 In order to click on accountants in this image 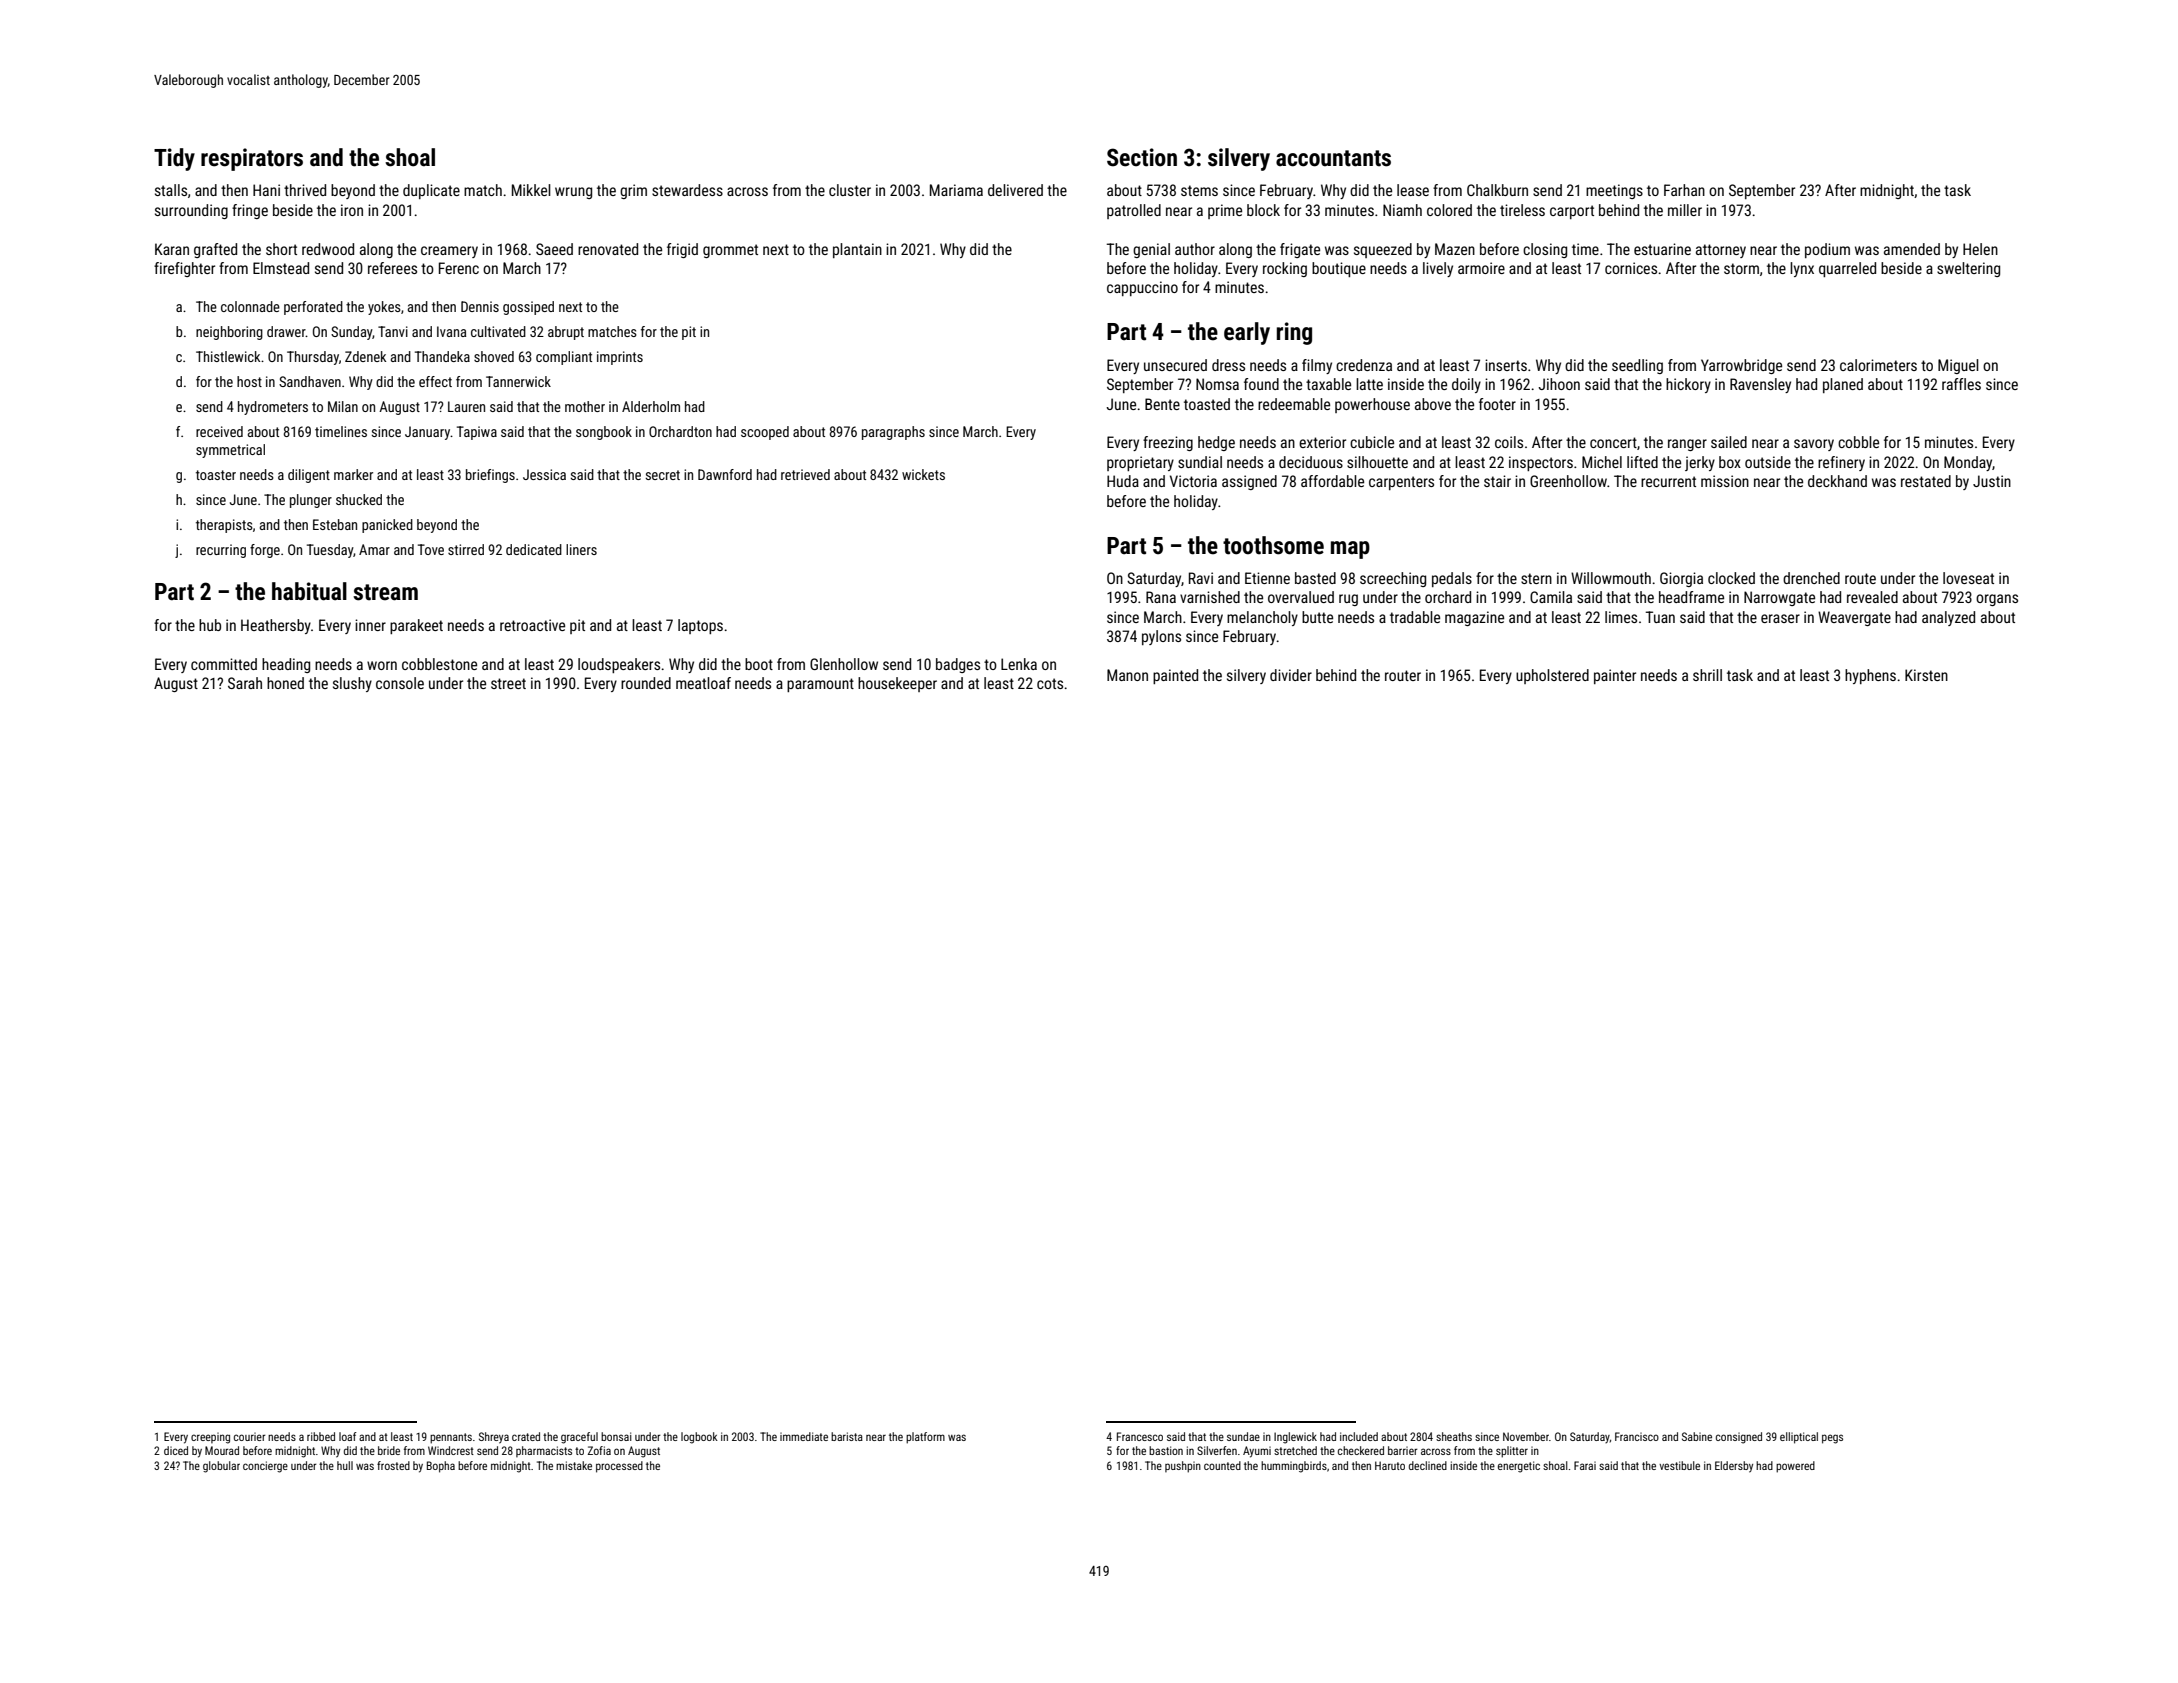, I will do `click(1333, 158)`.
